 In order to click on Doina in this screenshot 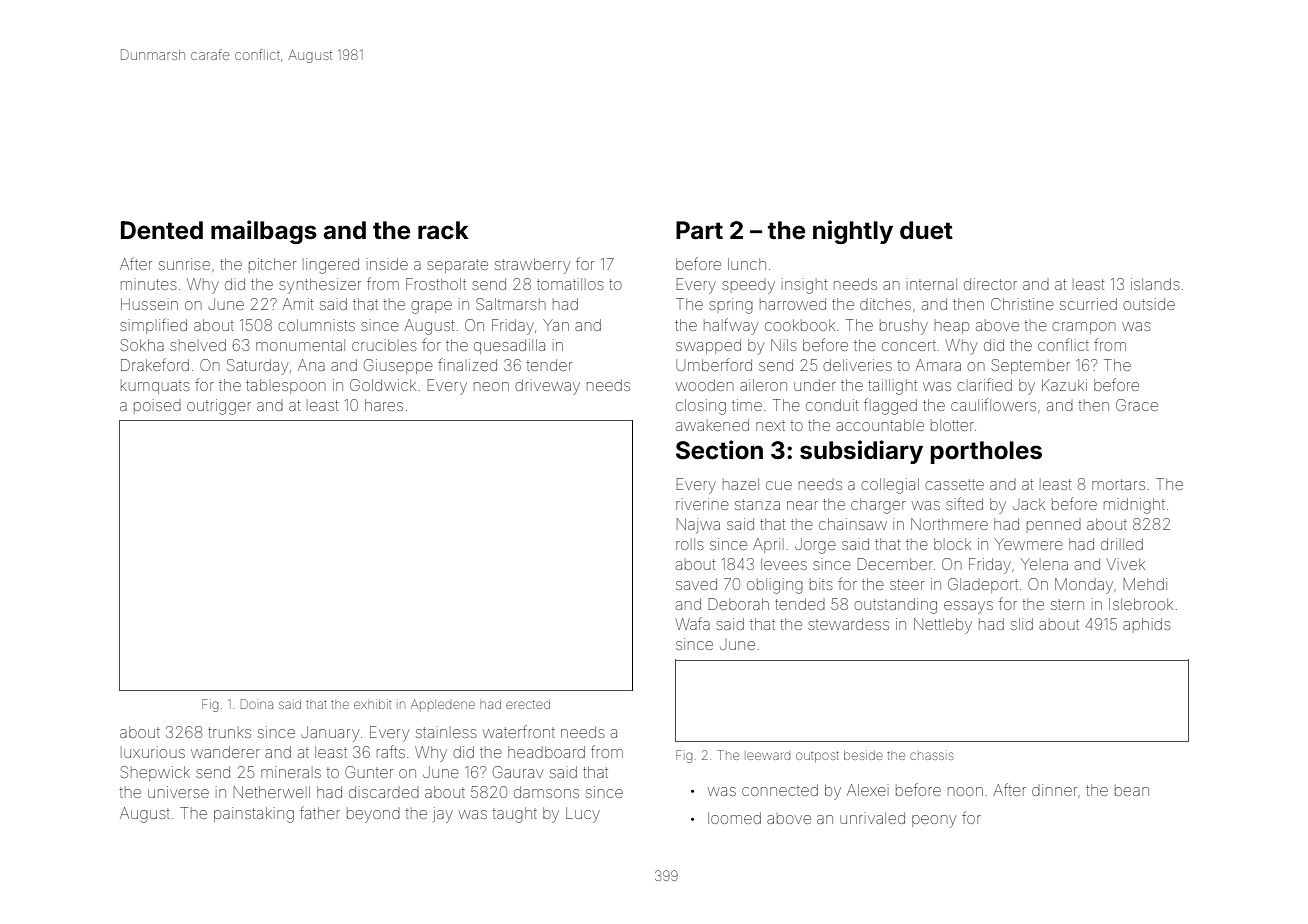, I will do `click(257, 704)`.
